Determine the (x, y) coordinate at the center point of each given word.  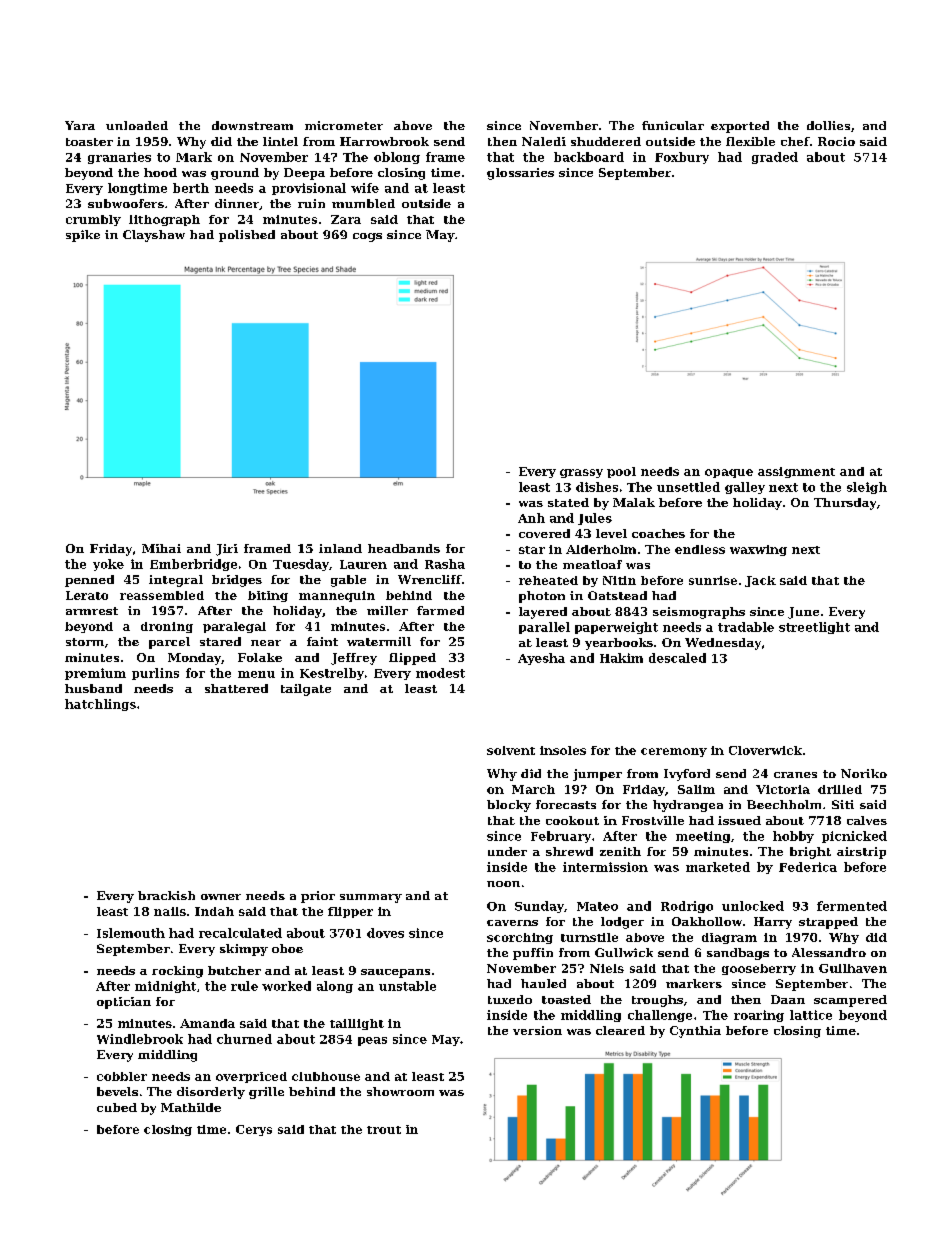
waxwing (758, 550)
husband (93, 688)
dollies (828, 125)
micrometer (344, 125)
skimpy (244, 950)
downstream (252, 125)
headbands (404, 548)
